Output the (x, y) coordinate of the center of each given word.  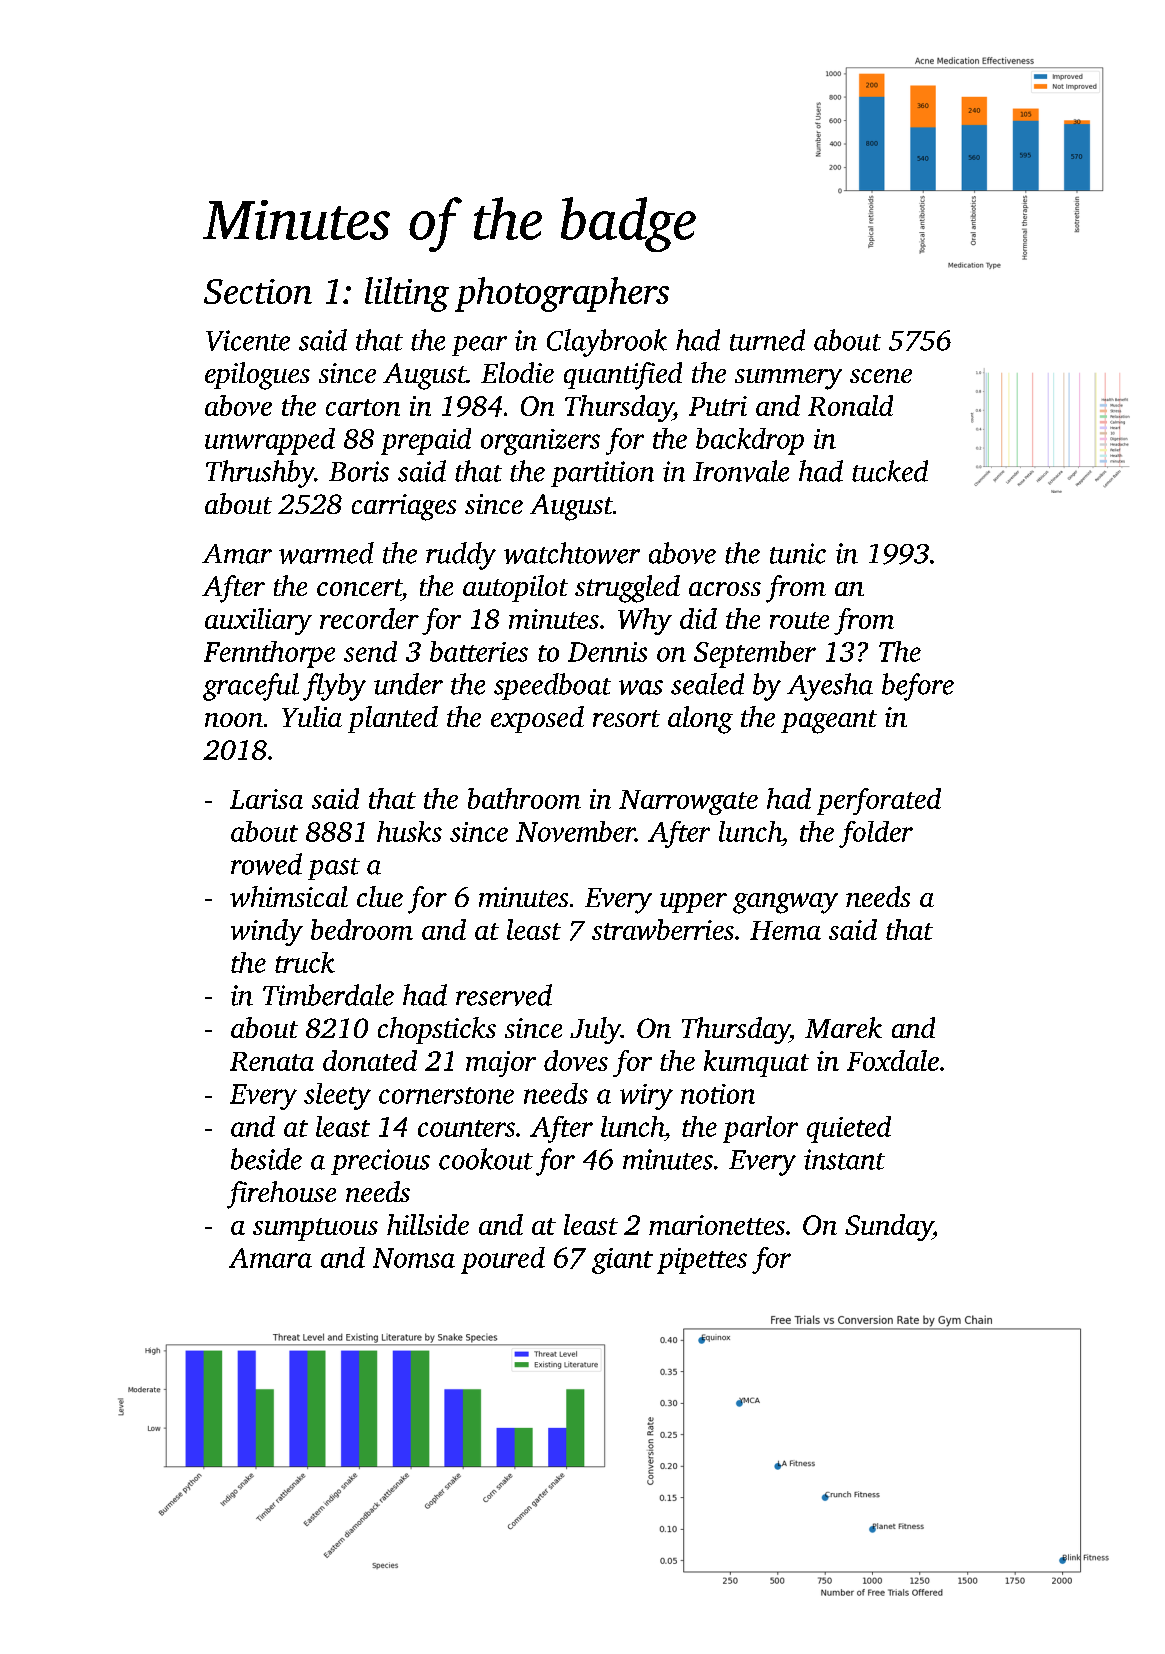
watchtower (572, 553)
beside (266, 1159)
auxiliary (258, 621)
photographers (562, 294)
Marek (843, 1027)
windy (267, 932)
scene (881, 376)
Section (258, 291)
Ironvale (741, 471)
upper (693, 903)
